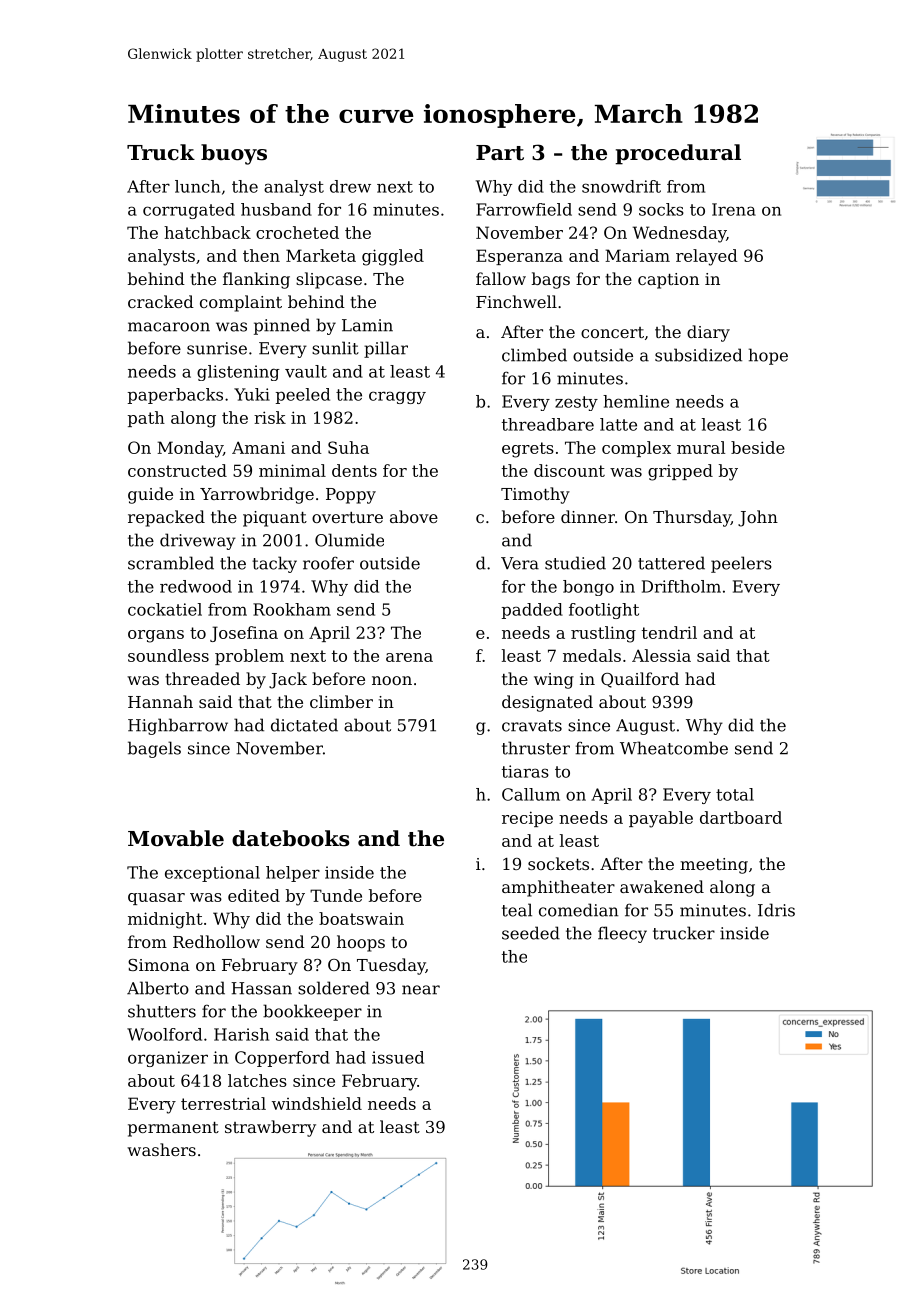 This document has width=924, height=1311. What do you see at coordinates (398, 1057) in the document?
I see `issued` at bounding box center [398, 1057].
